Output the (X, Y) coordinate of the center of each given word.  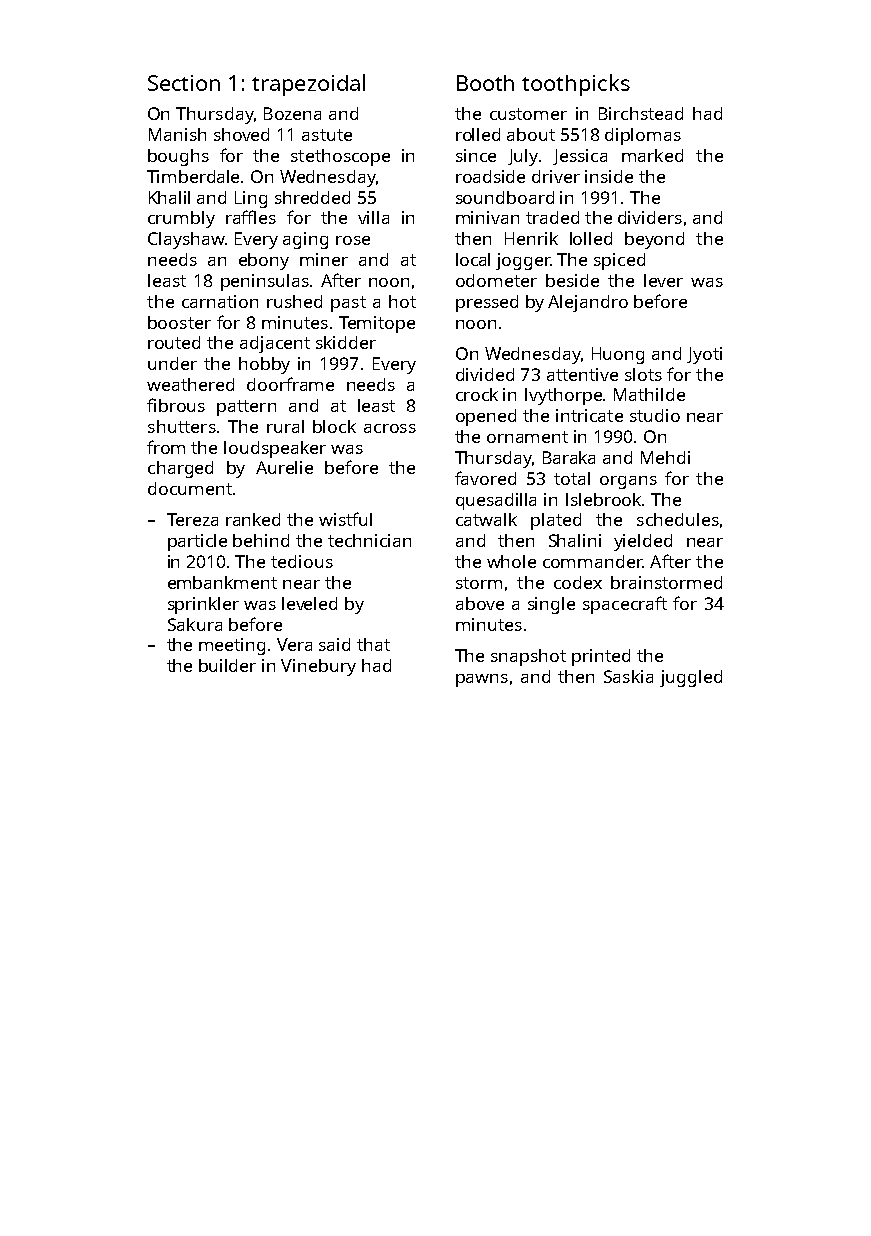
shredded (312, 197)
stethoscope (340, 157)
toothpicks (576, 85)
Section (184, 83)
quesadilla (496, 501)
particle (197, 542)
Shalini (575, 540)
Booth (485, 83)
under (172, 363)
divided (485, 374)
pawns (482, 680)
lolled (591, 238)
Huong (618, 355)
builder (227, 665)
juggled (691, 678)
